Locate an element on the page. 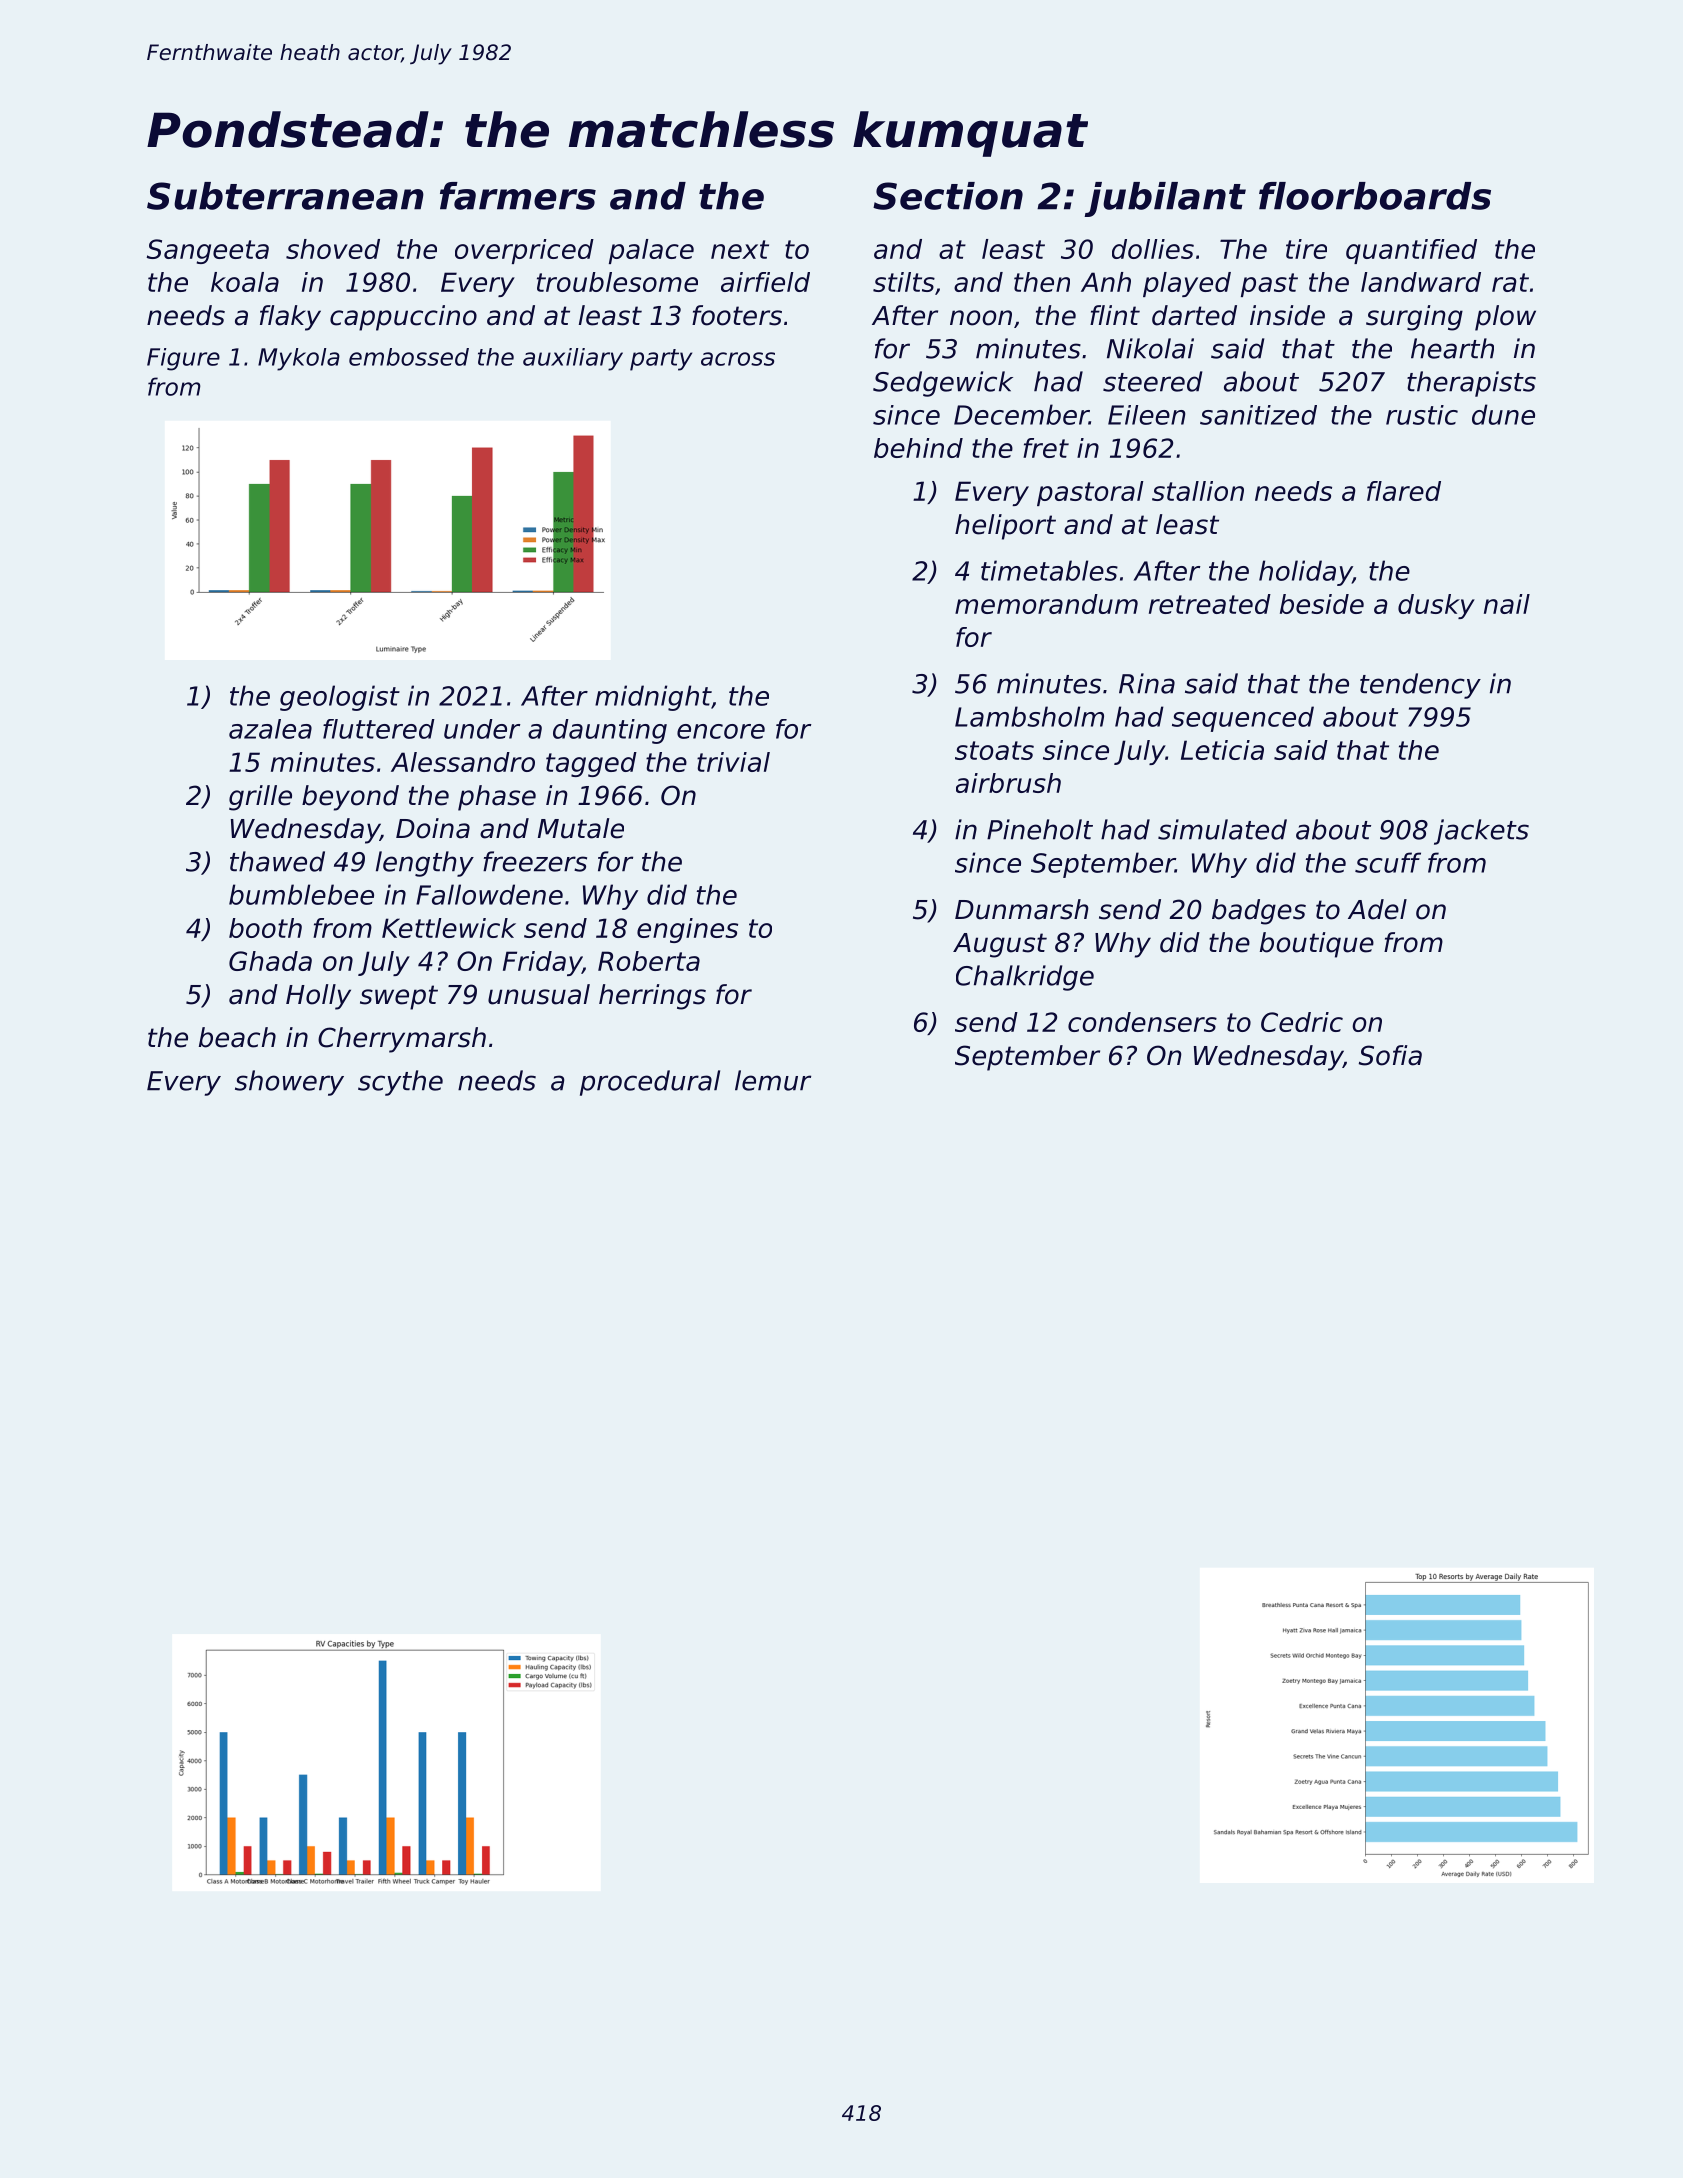  floorboards is located at coordinates (1375, 196).
